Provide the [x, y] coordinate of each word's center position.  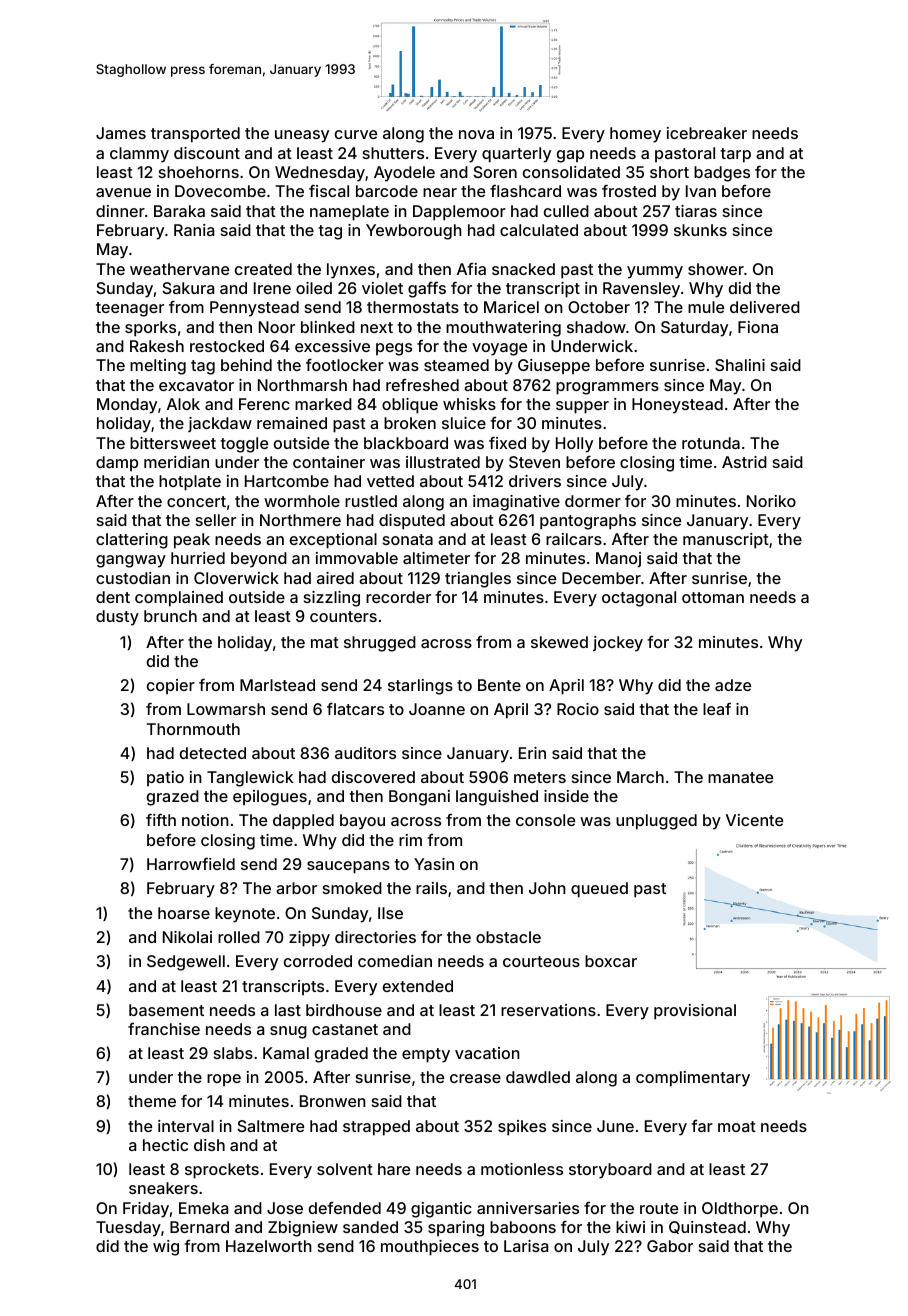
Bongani [419, 798]
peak [192, 541]
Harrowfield [191, 864]
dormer [593, 501]
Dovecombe [220, 191]
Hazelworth [269, 1246]
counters [343, 616]
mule [706, 307]
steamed [456, 365]
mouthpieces [430, 1248]
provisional [695, 1012]
